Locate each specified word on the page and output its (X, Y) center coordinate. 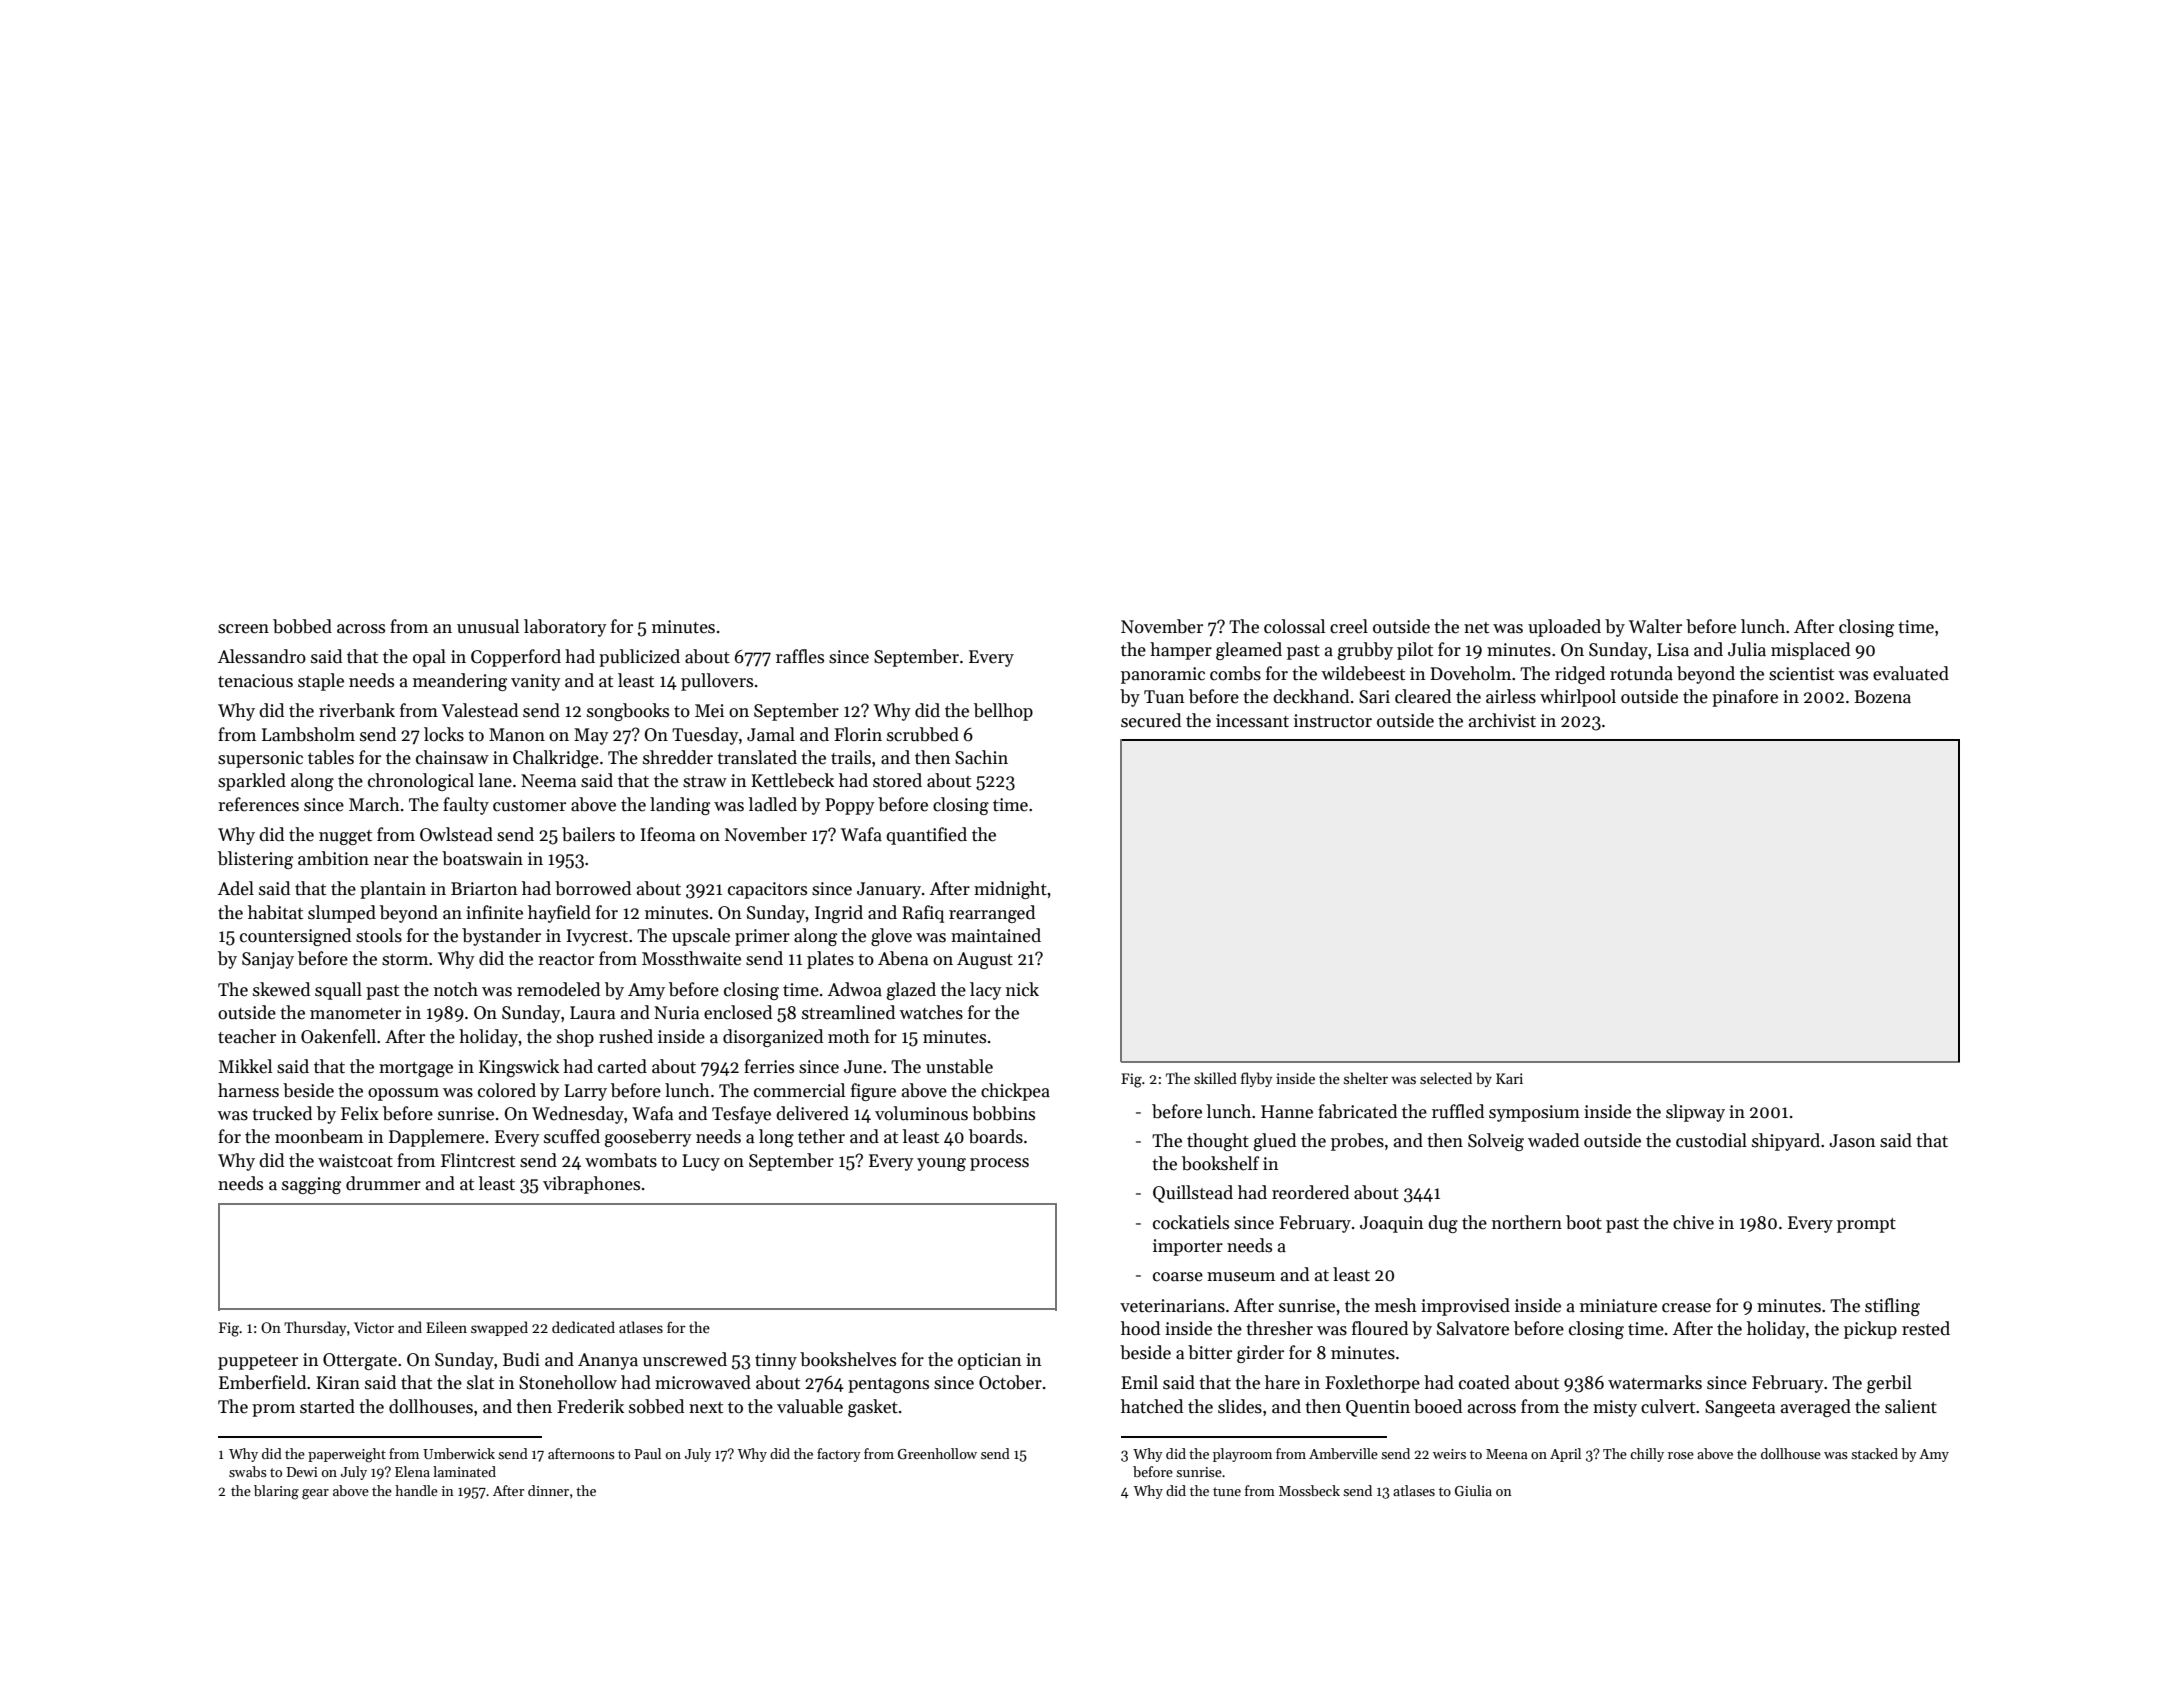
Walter (1655, 626)
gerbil (1889, 1384)
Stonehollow (568, 1382)
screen (243, 629)
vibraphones (591, 1185)
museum (1241, 1277)
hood (1140, 1328)
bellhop (1003, 712)
